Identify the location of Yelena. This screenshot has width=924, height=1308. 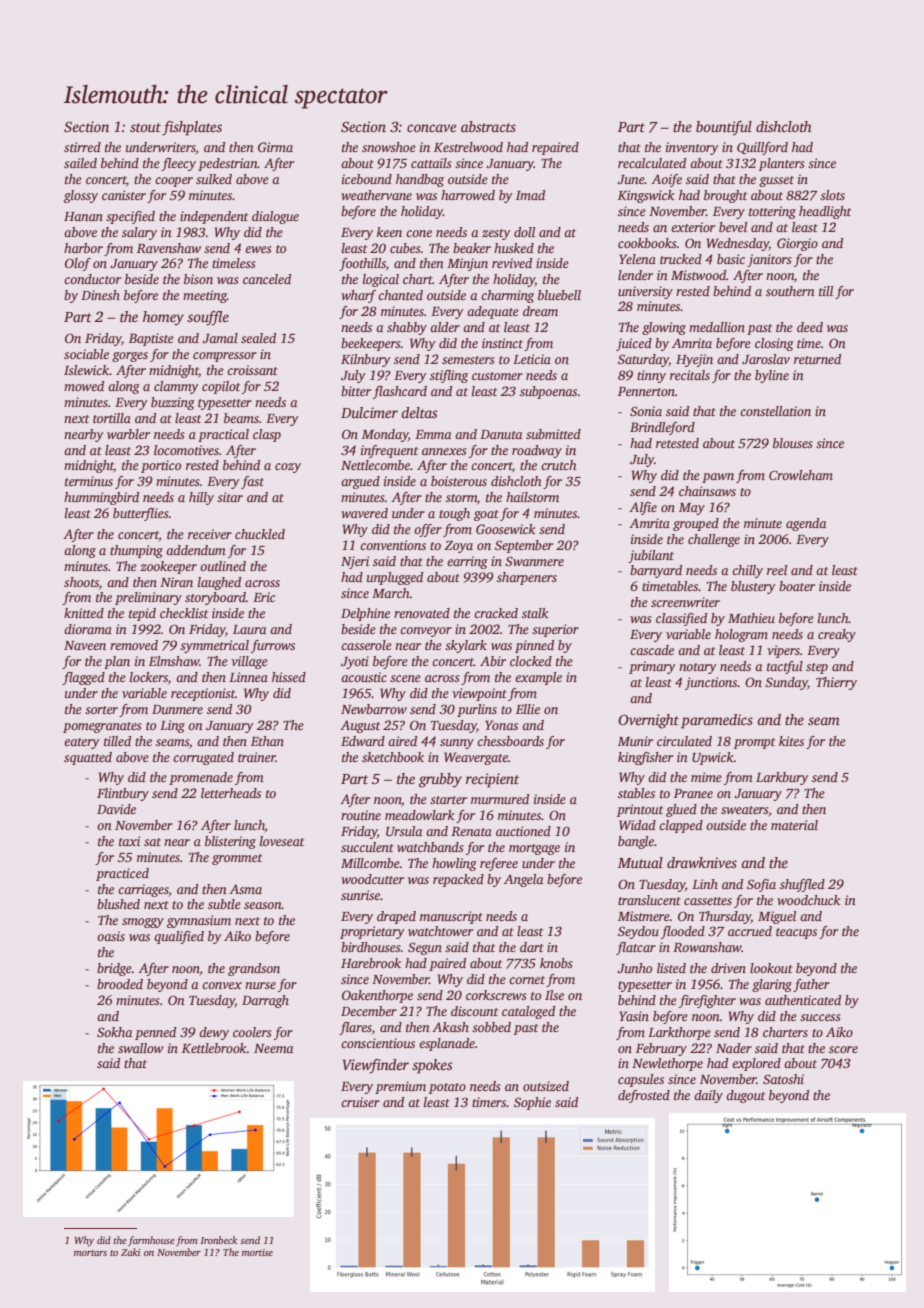
(637, 259).
